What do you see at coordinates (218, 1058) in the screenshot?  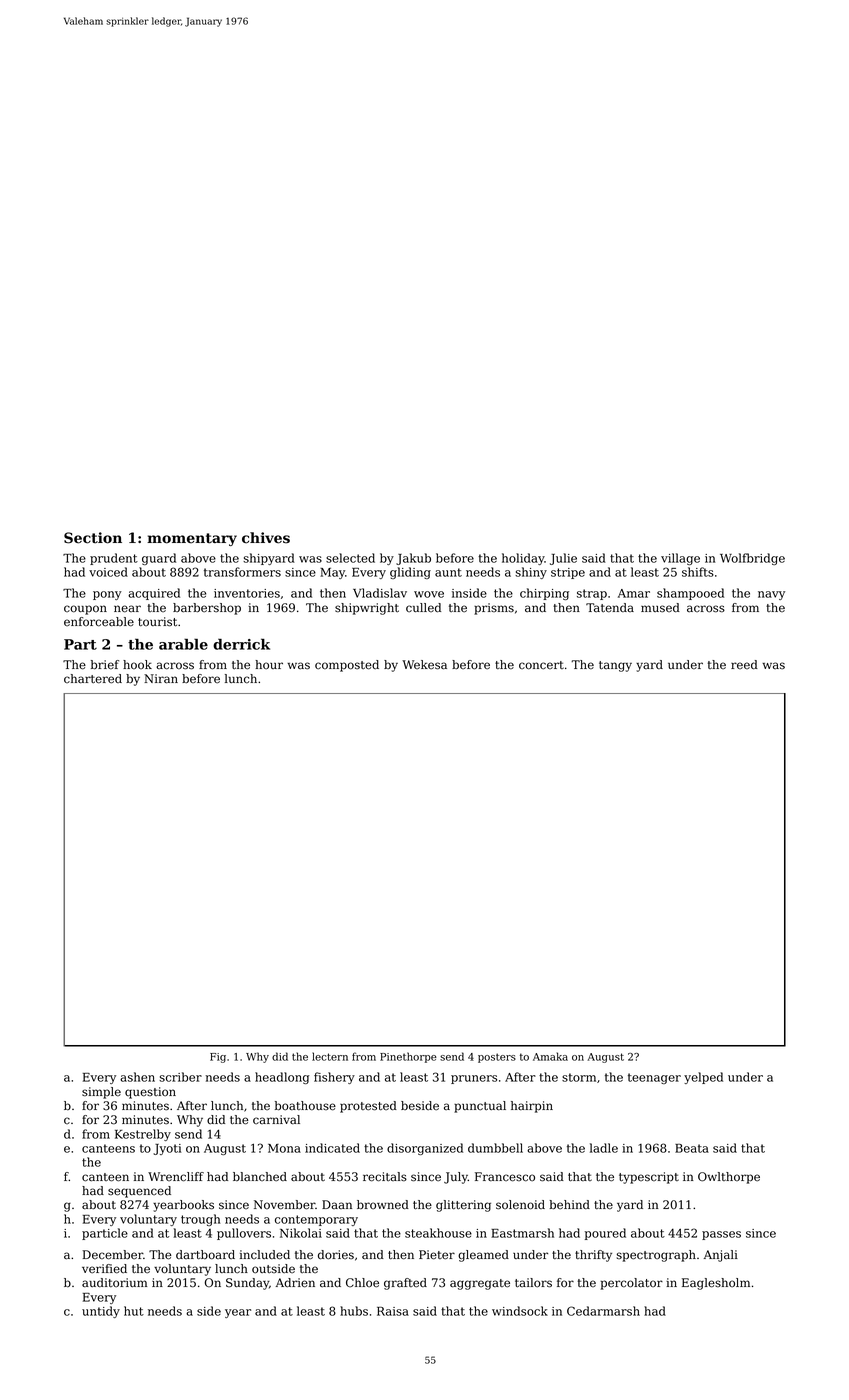 I see `Fig` at bounding box center [218, 1058].
